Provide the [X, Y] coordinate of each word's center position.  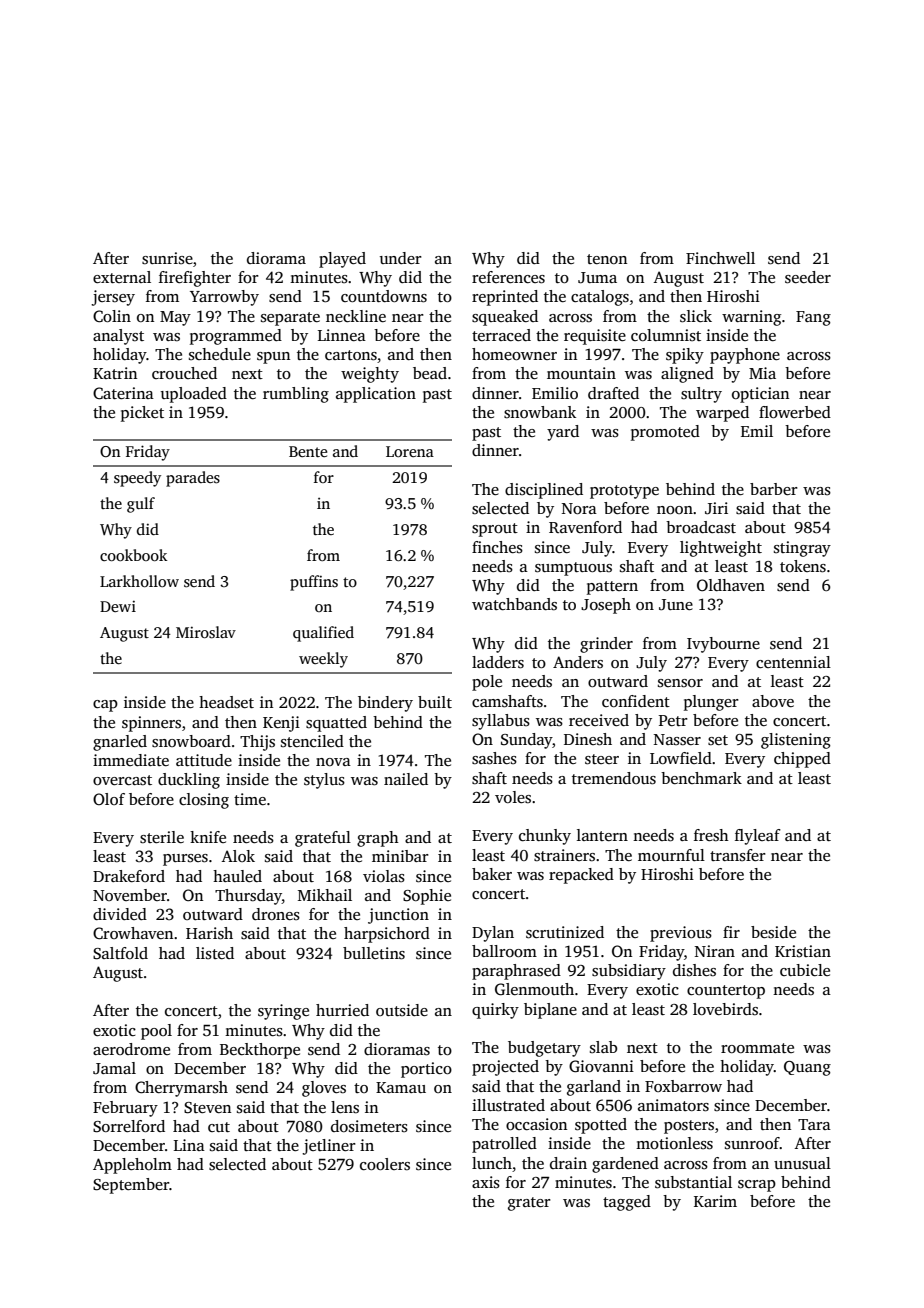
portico [426, 1070]
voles [513, 797]
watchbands [514, 604]
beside [773, 932]
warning [751, 318]
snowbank [540, 412]
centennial [793, 662]
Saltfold [120, 953]
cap [105, 706]
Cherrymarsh [181, 1089]
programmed [236, 337]
